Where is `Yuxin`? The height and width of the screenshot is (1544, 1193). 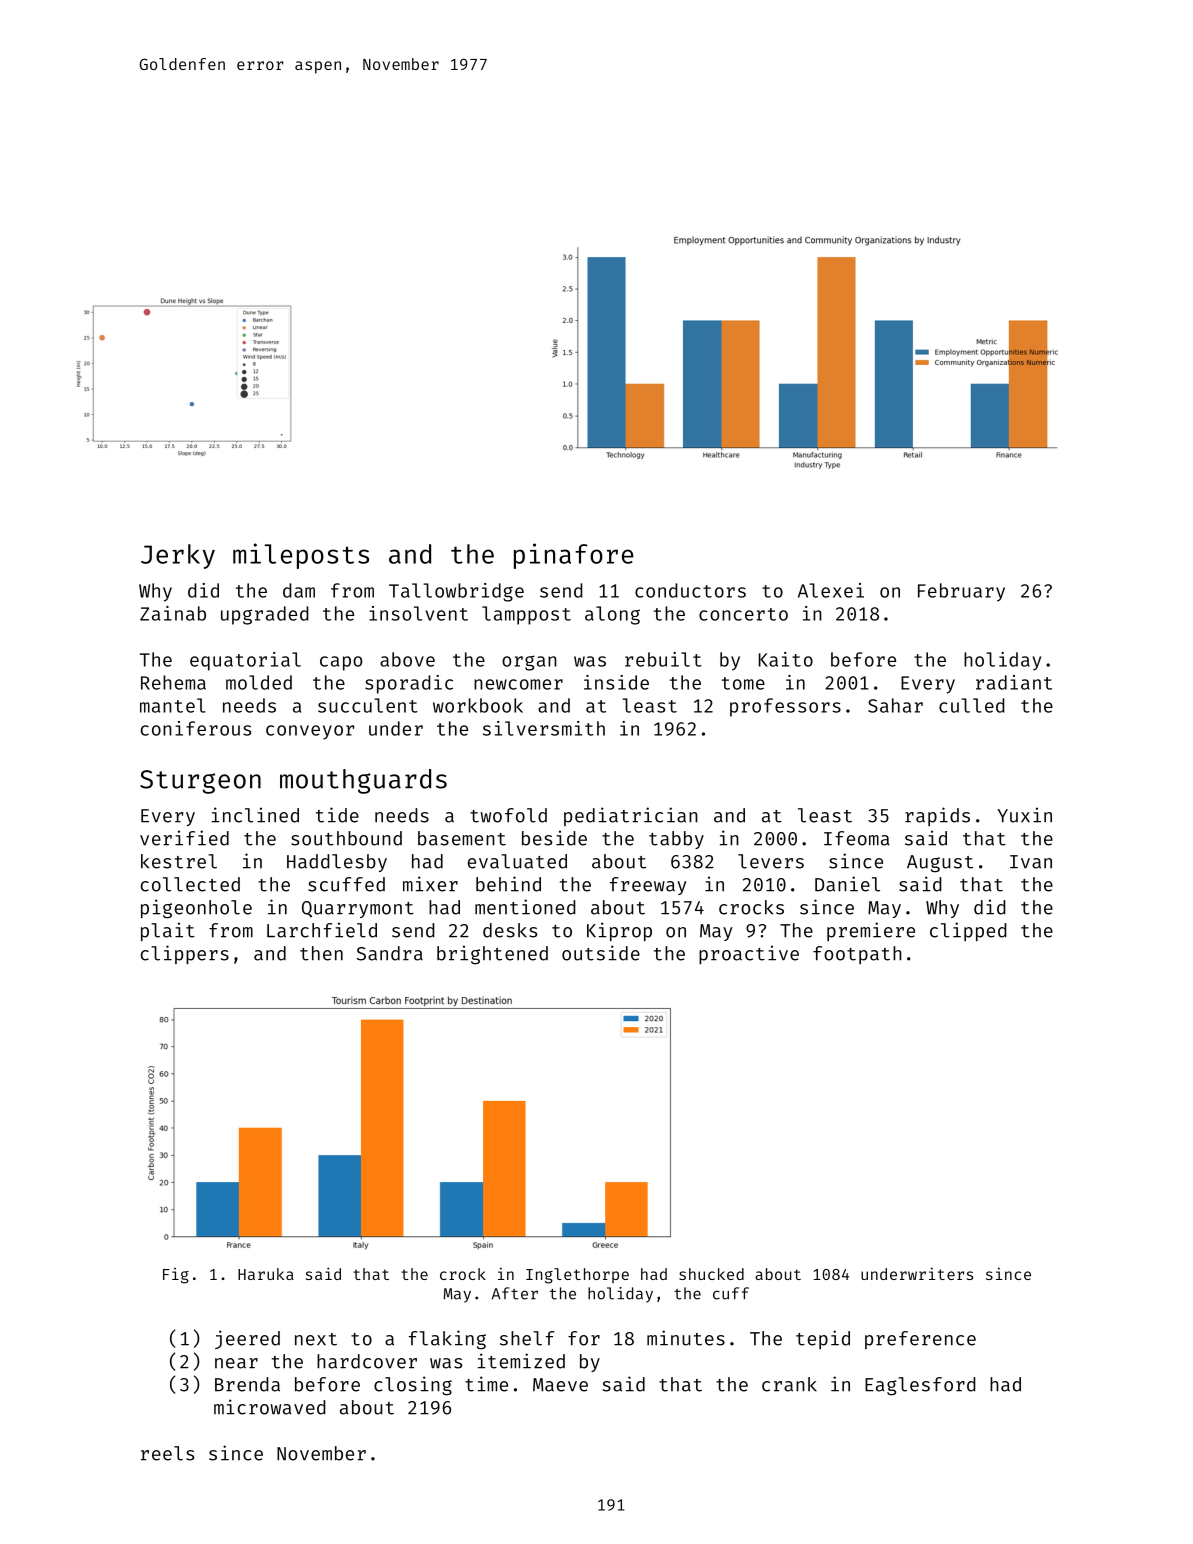
Yuxin is located at coordinates (1024, 815).
